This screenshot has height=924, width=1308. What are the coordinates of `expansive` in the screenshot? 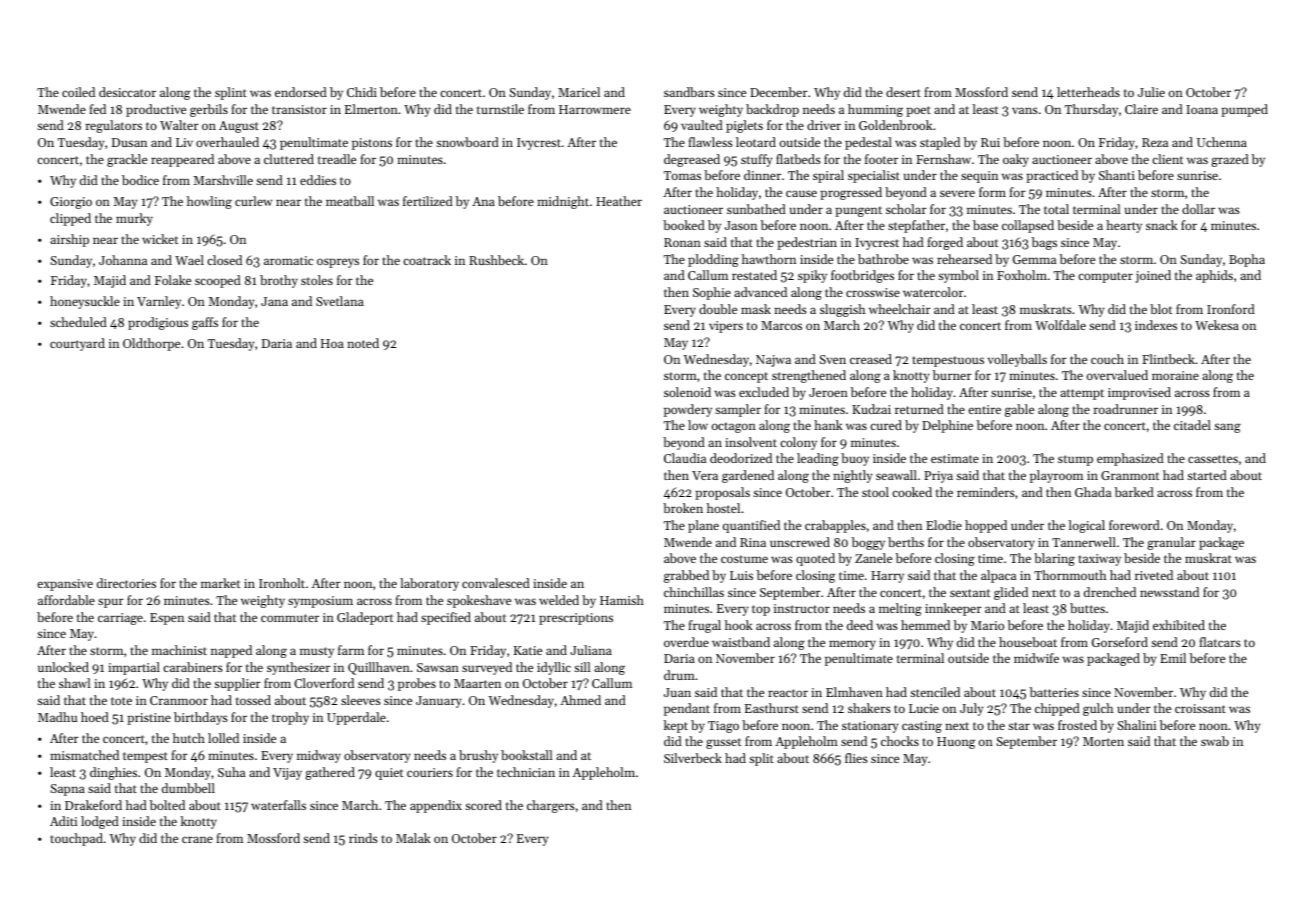 It's located at (65, 585).
